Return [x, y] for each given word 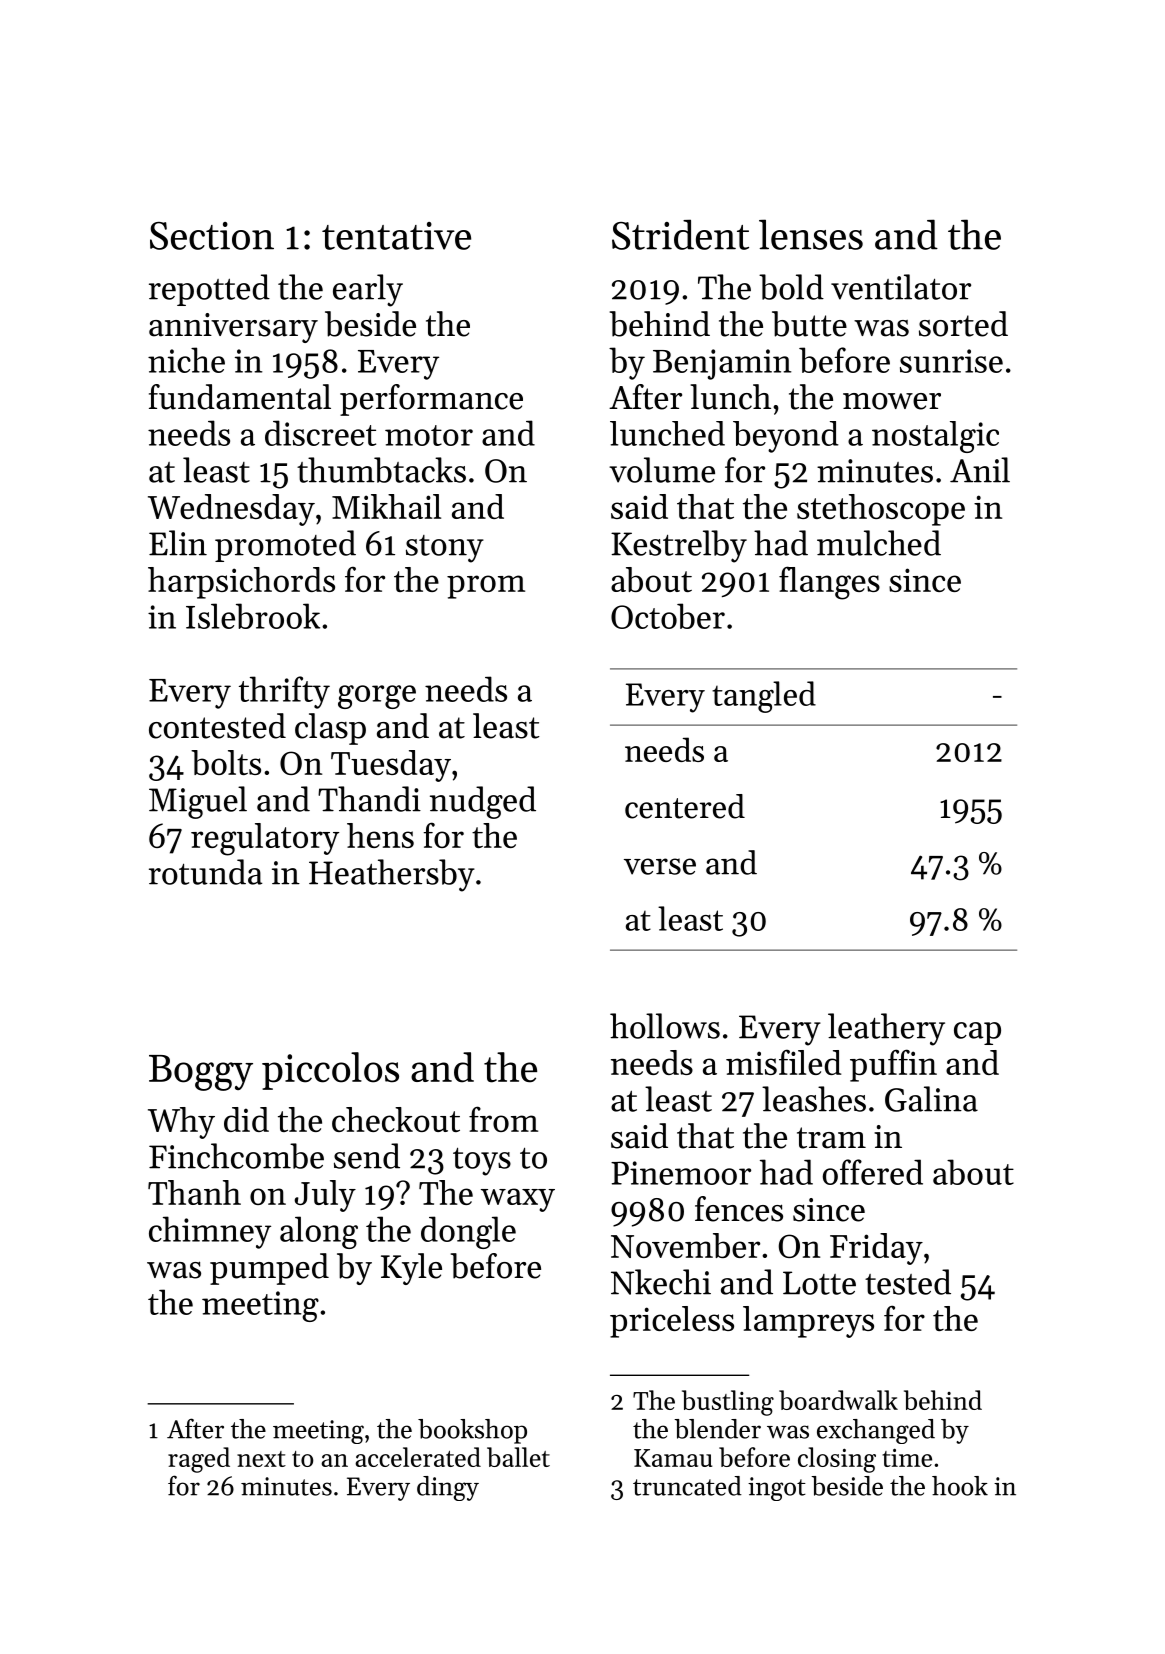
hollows [665, 1026]
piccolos [330, 1071]
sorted [963, 324]
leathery [886, 1029]
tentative [396, 236]
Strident [680, 234]
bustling [728, 1403]
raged [199, 1460]
